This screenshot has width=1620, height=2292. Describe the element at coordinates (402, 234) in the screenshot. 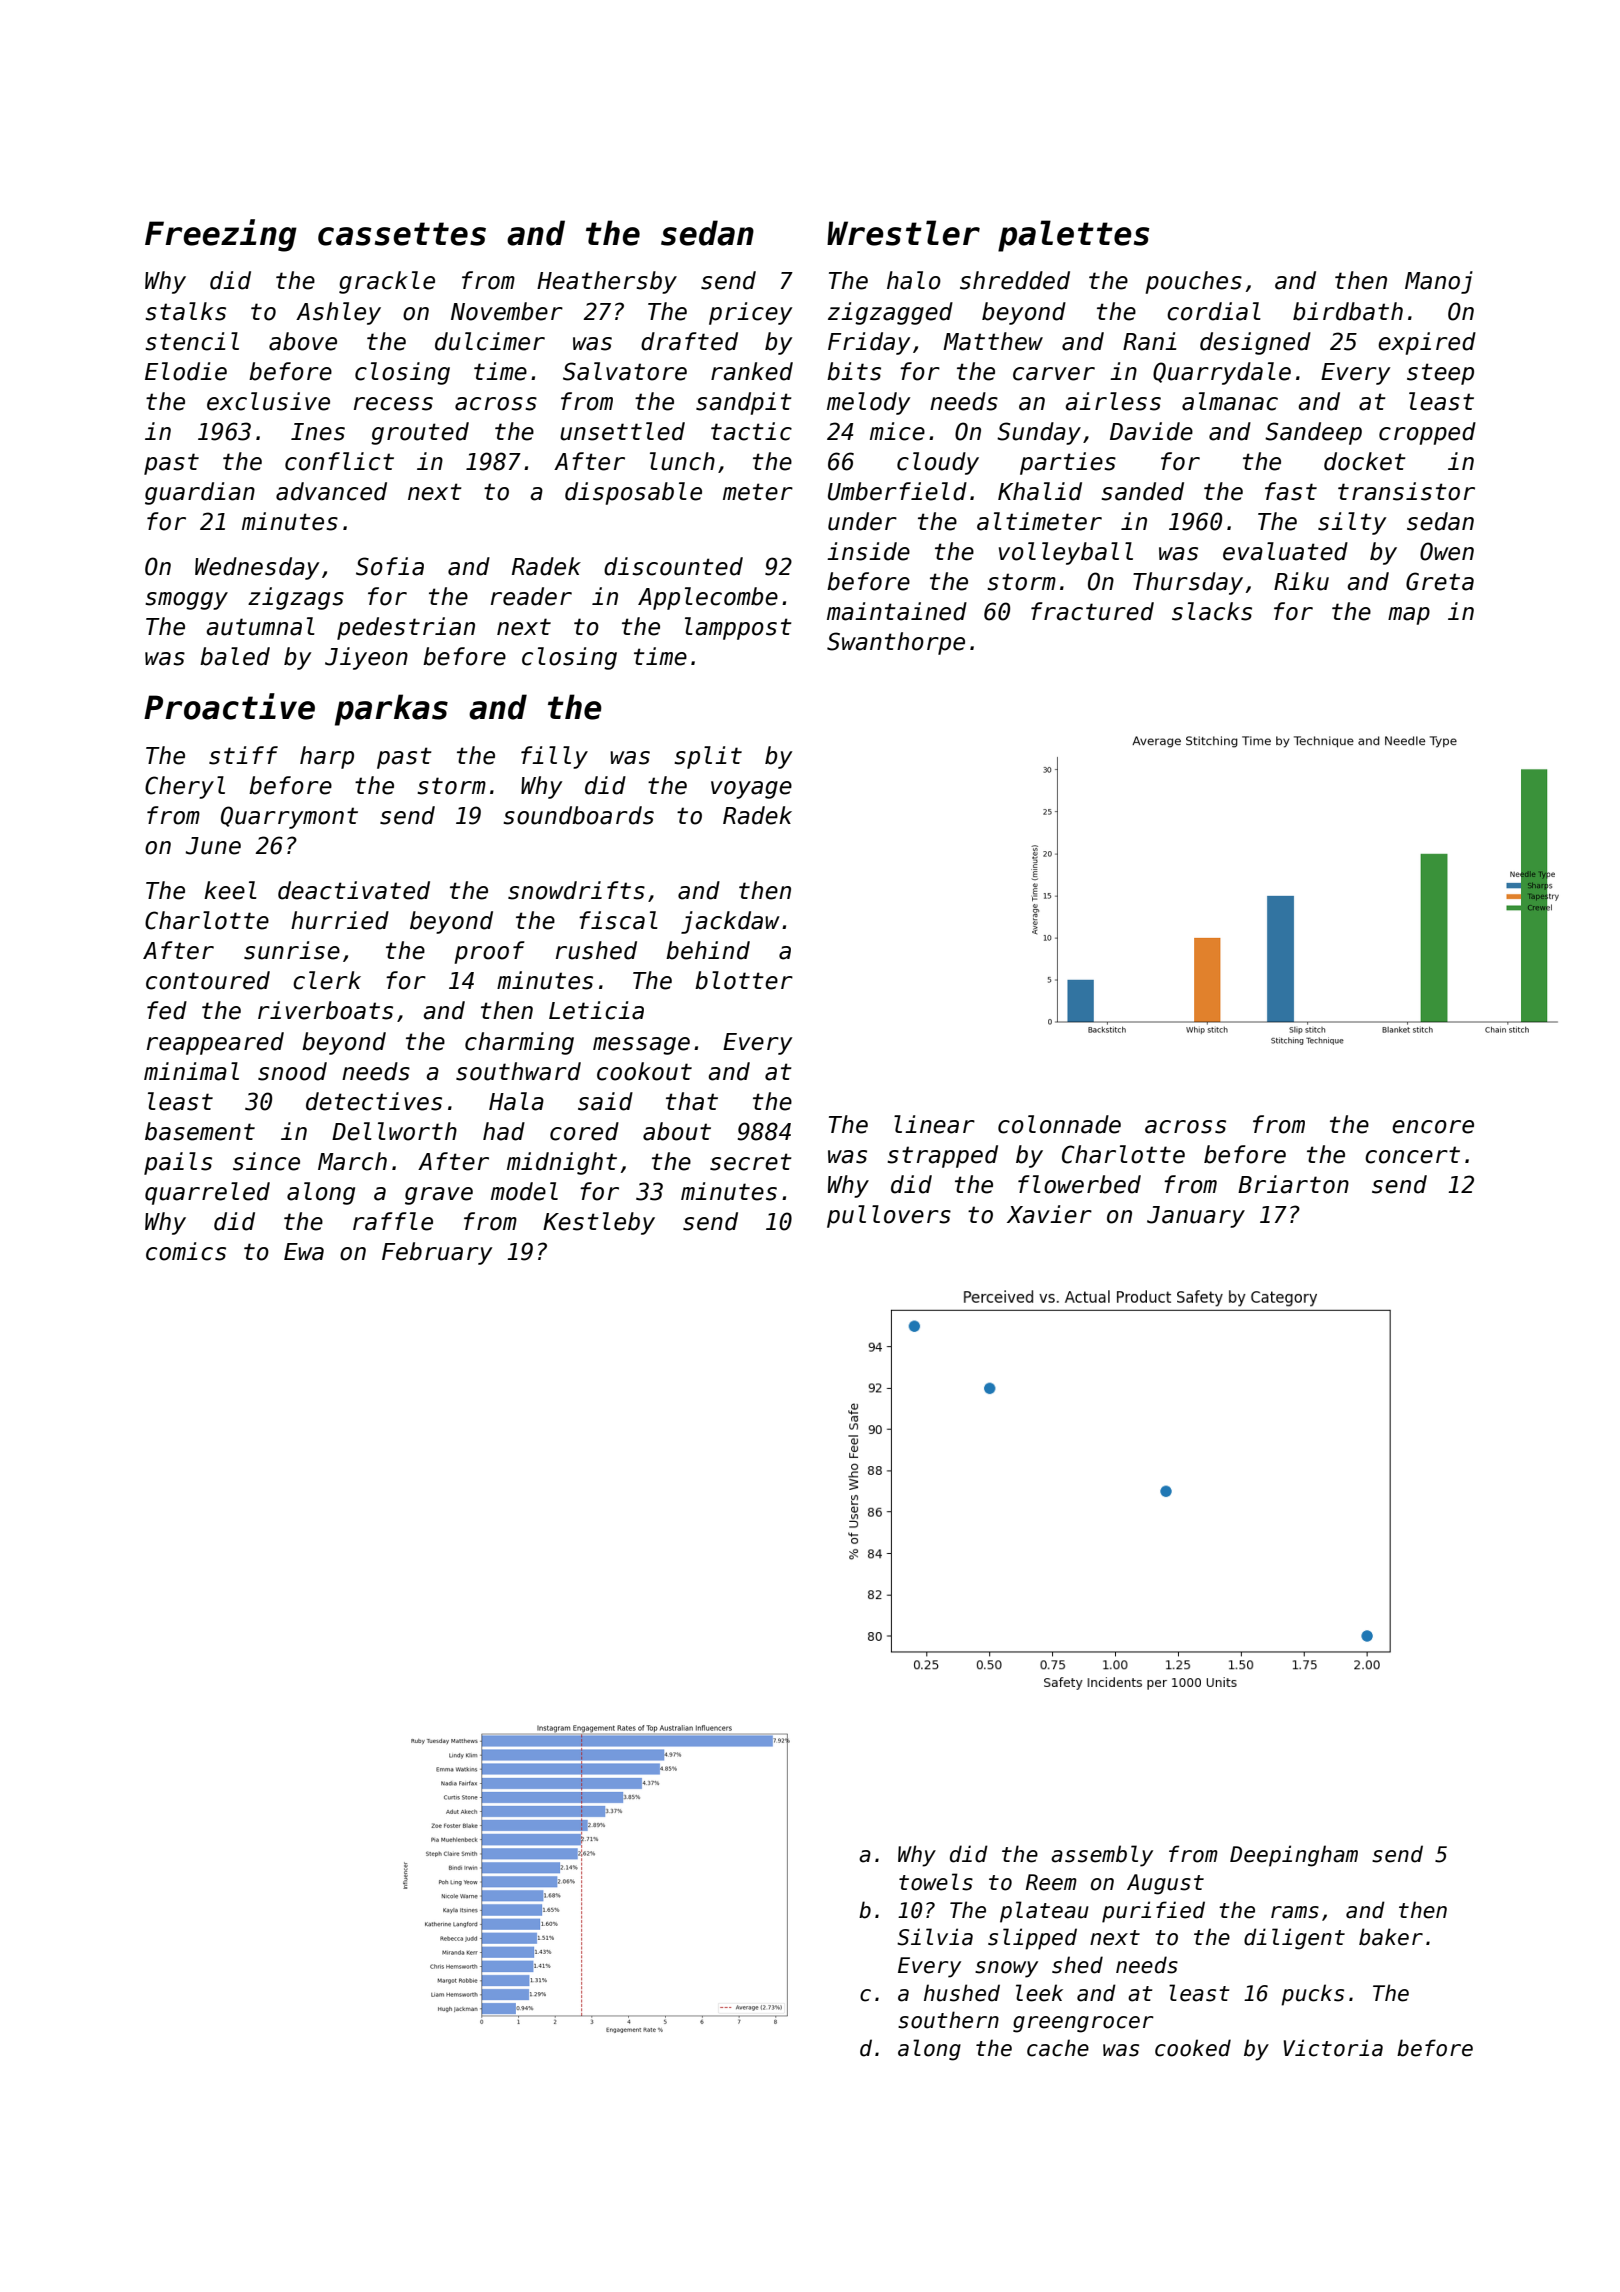

I see `cassettes` at that location.
